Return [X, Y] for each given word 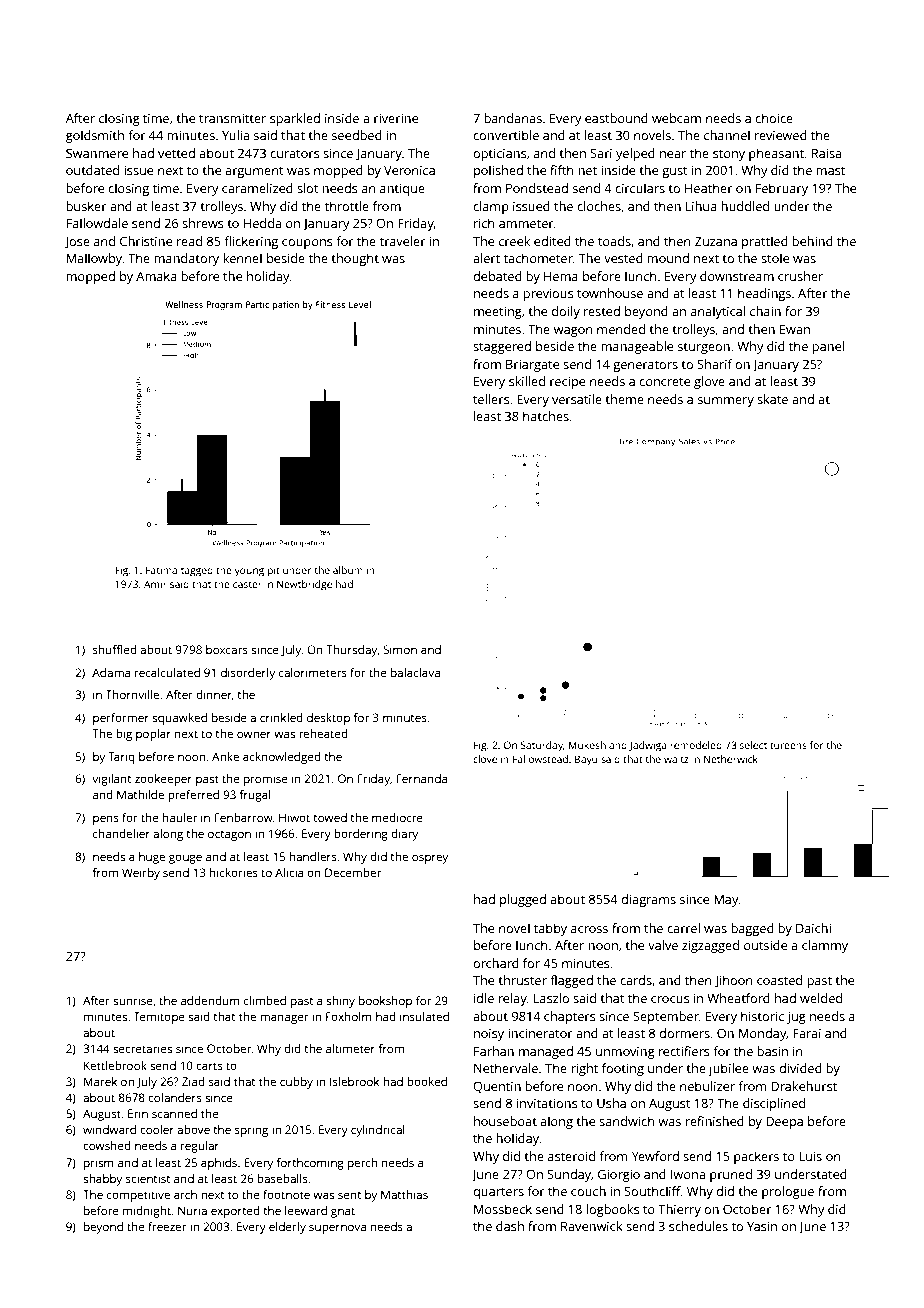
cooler [157, 1129]
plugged [523, 900]
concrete [664, 382]
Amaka [156, 276]
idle [484, 998]
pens [106, 820]
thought [355, 259]
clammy [825, 946]
